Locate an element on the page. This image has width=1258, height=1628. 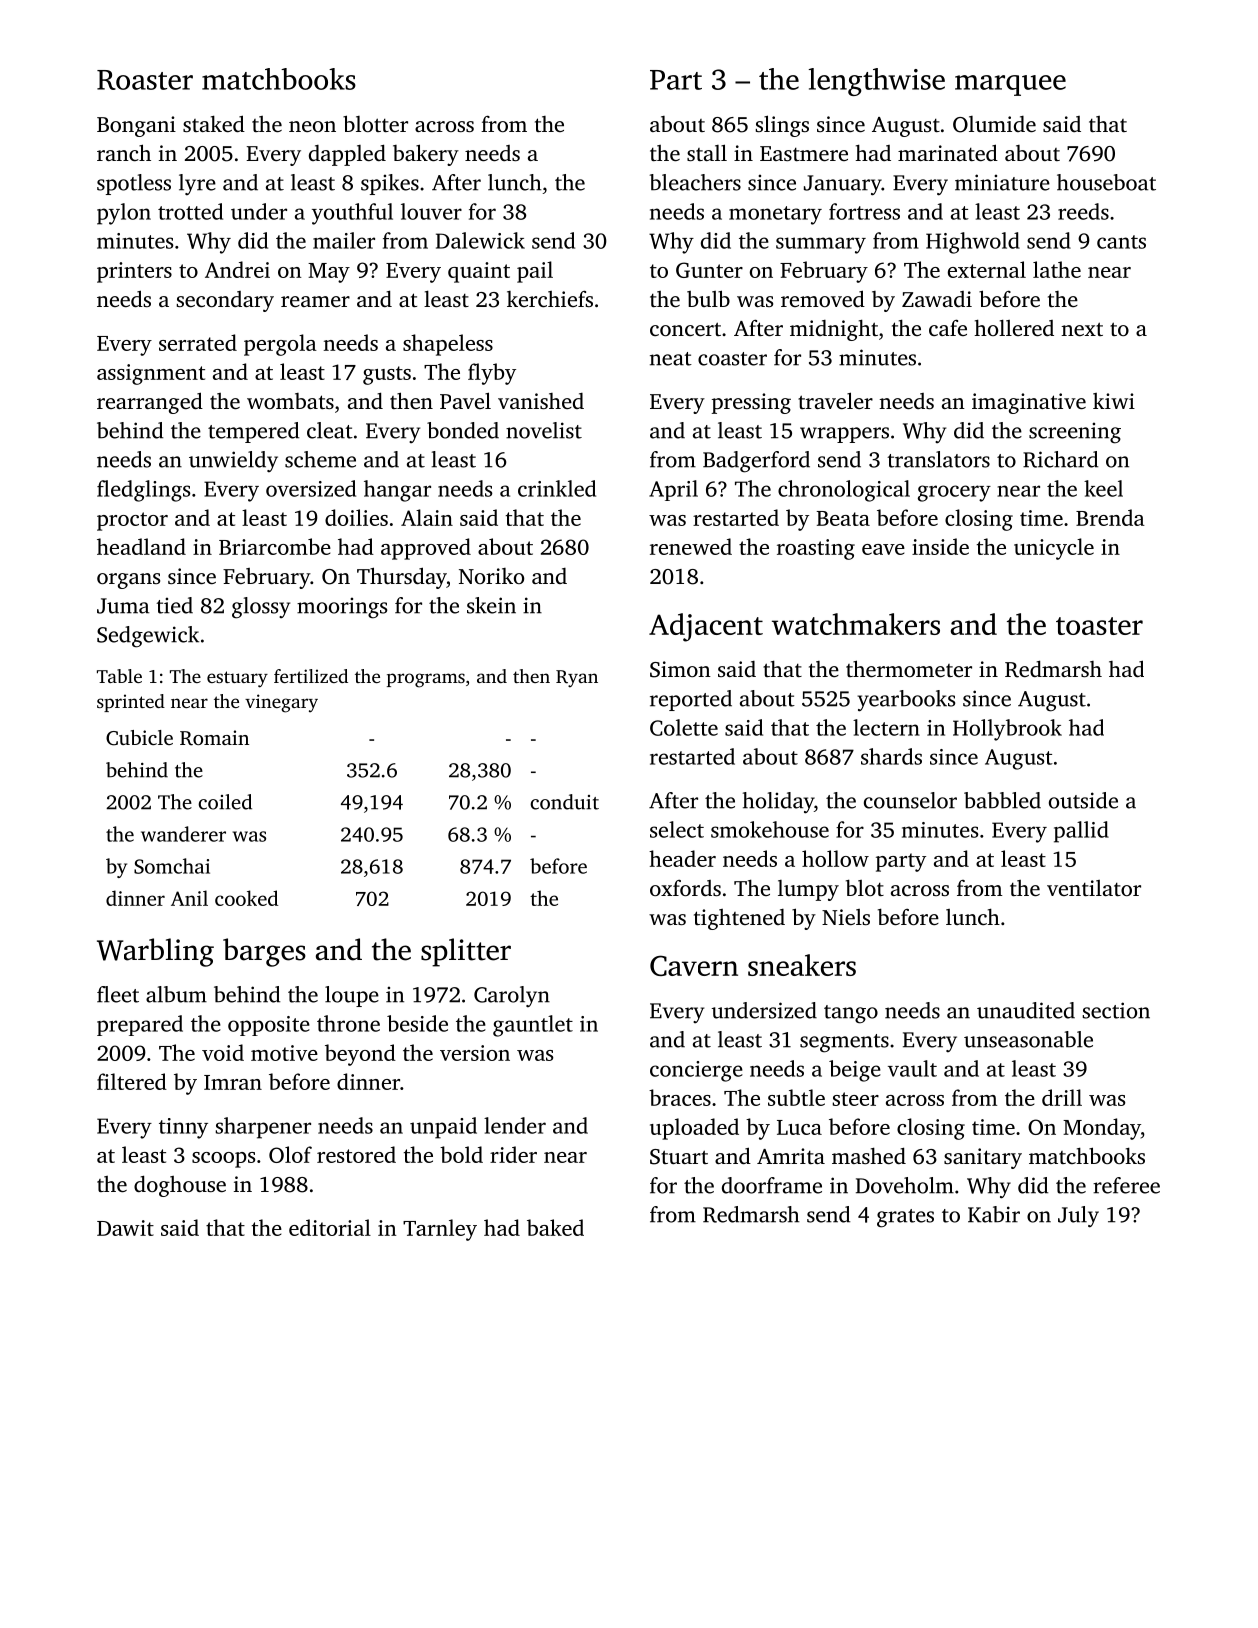
conduit is located at coordinates (564, 802).
